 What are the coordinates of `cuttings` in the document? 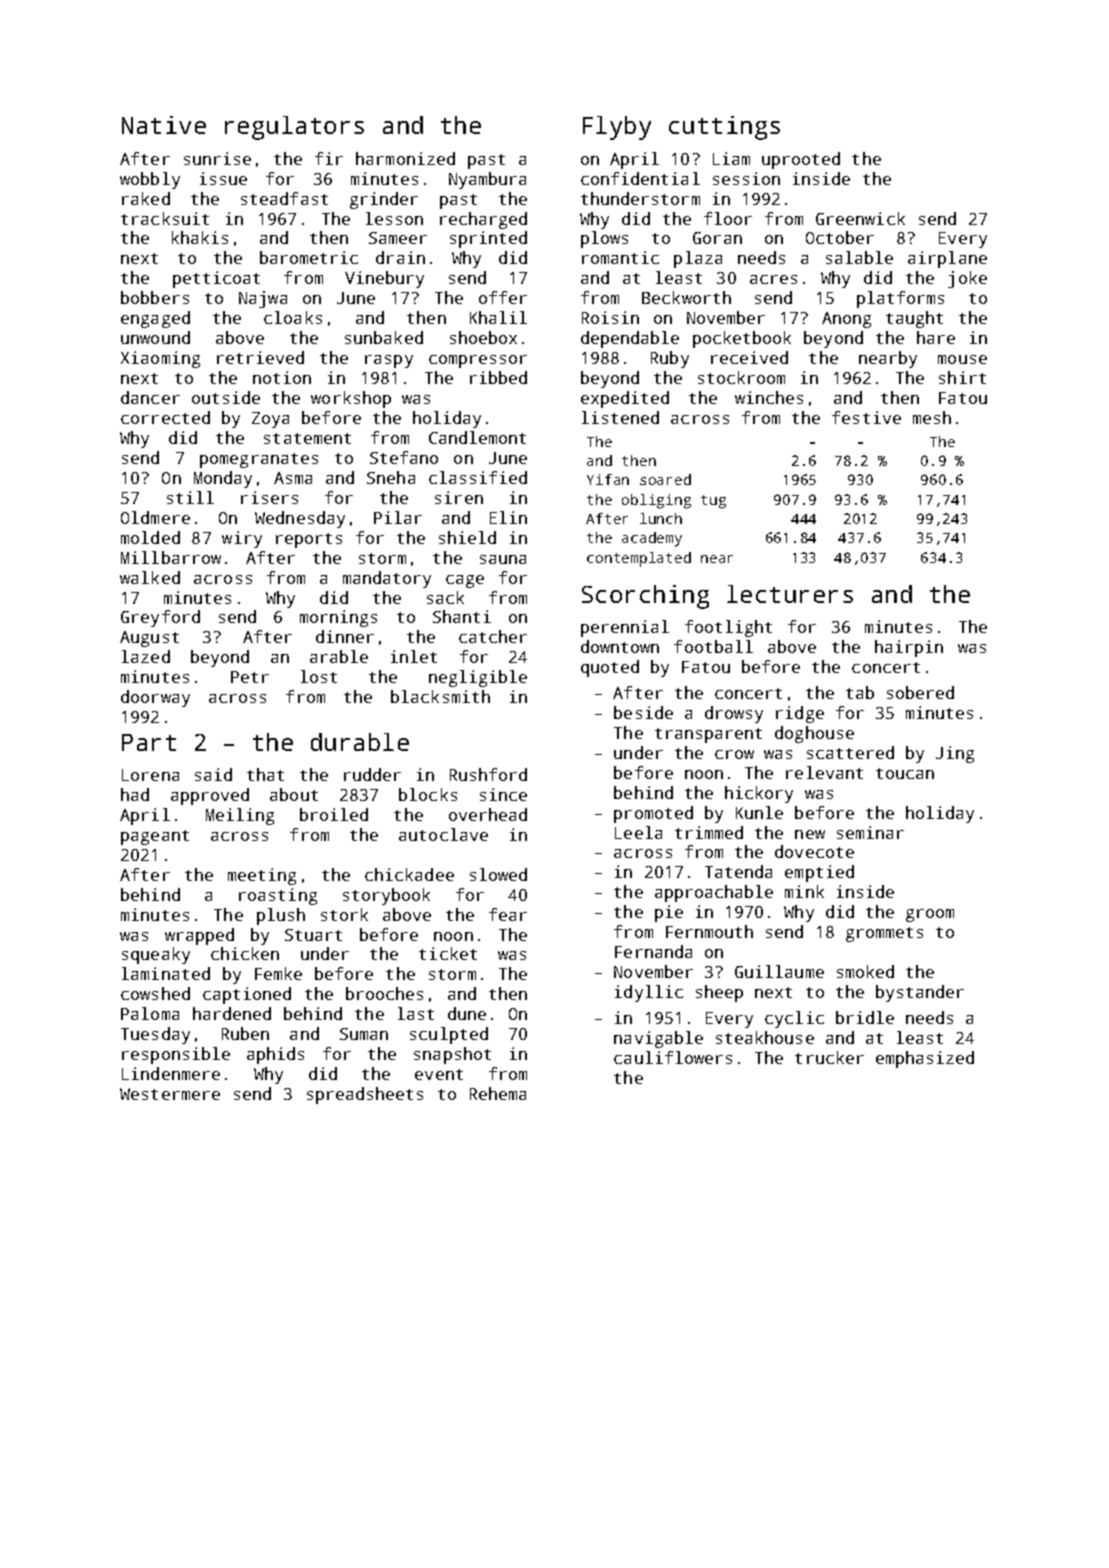 It's located at (724, 128).
